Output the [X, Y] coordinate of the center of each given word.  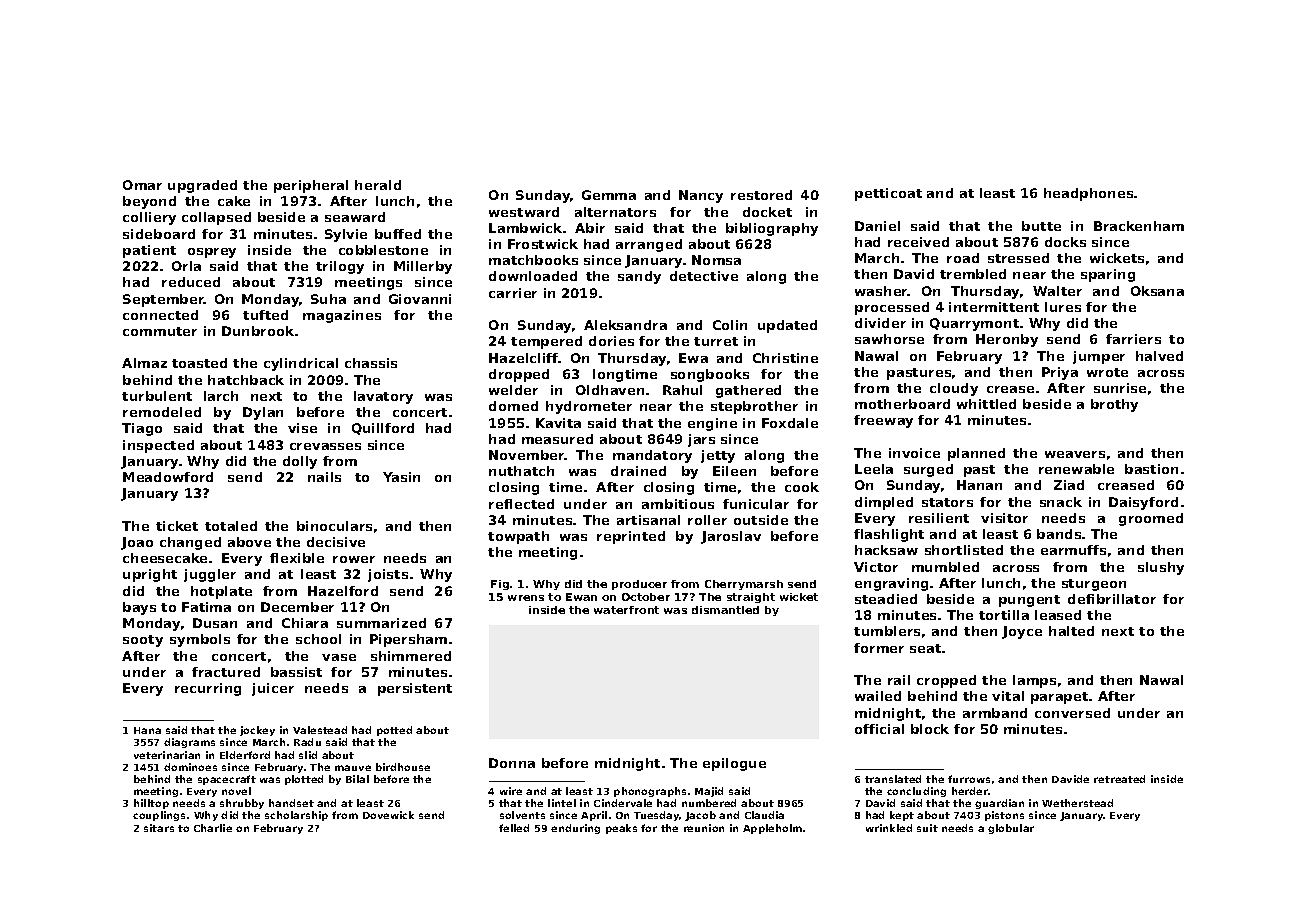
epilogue [734, 764]
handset [291, 803]
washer [881, 291]
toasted [199, 363]
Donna [512, 763]
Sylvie [346, 235]
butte [1041, 226]
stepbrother [754, 407]
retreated [1119, 779]
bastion [1151, 469]
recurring [208, 689]
